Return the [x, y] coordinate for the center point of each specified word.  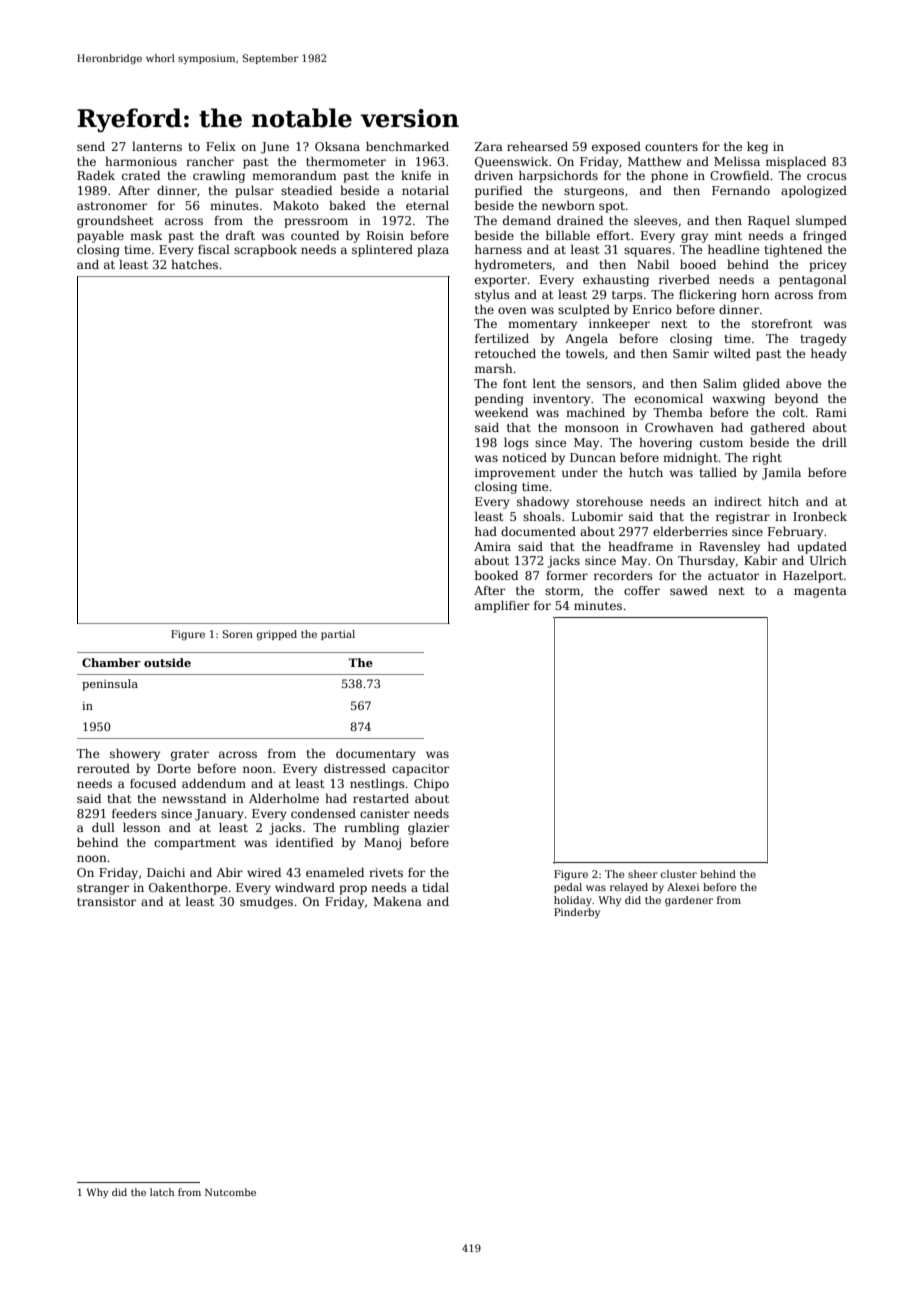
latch [162, 1192]
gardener [689, 901]
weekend [501, 412]
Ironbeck [820, 516]
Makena [397, 901]
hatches [194, 264]
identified [304, 842]
